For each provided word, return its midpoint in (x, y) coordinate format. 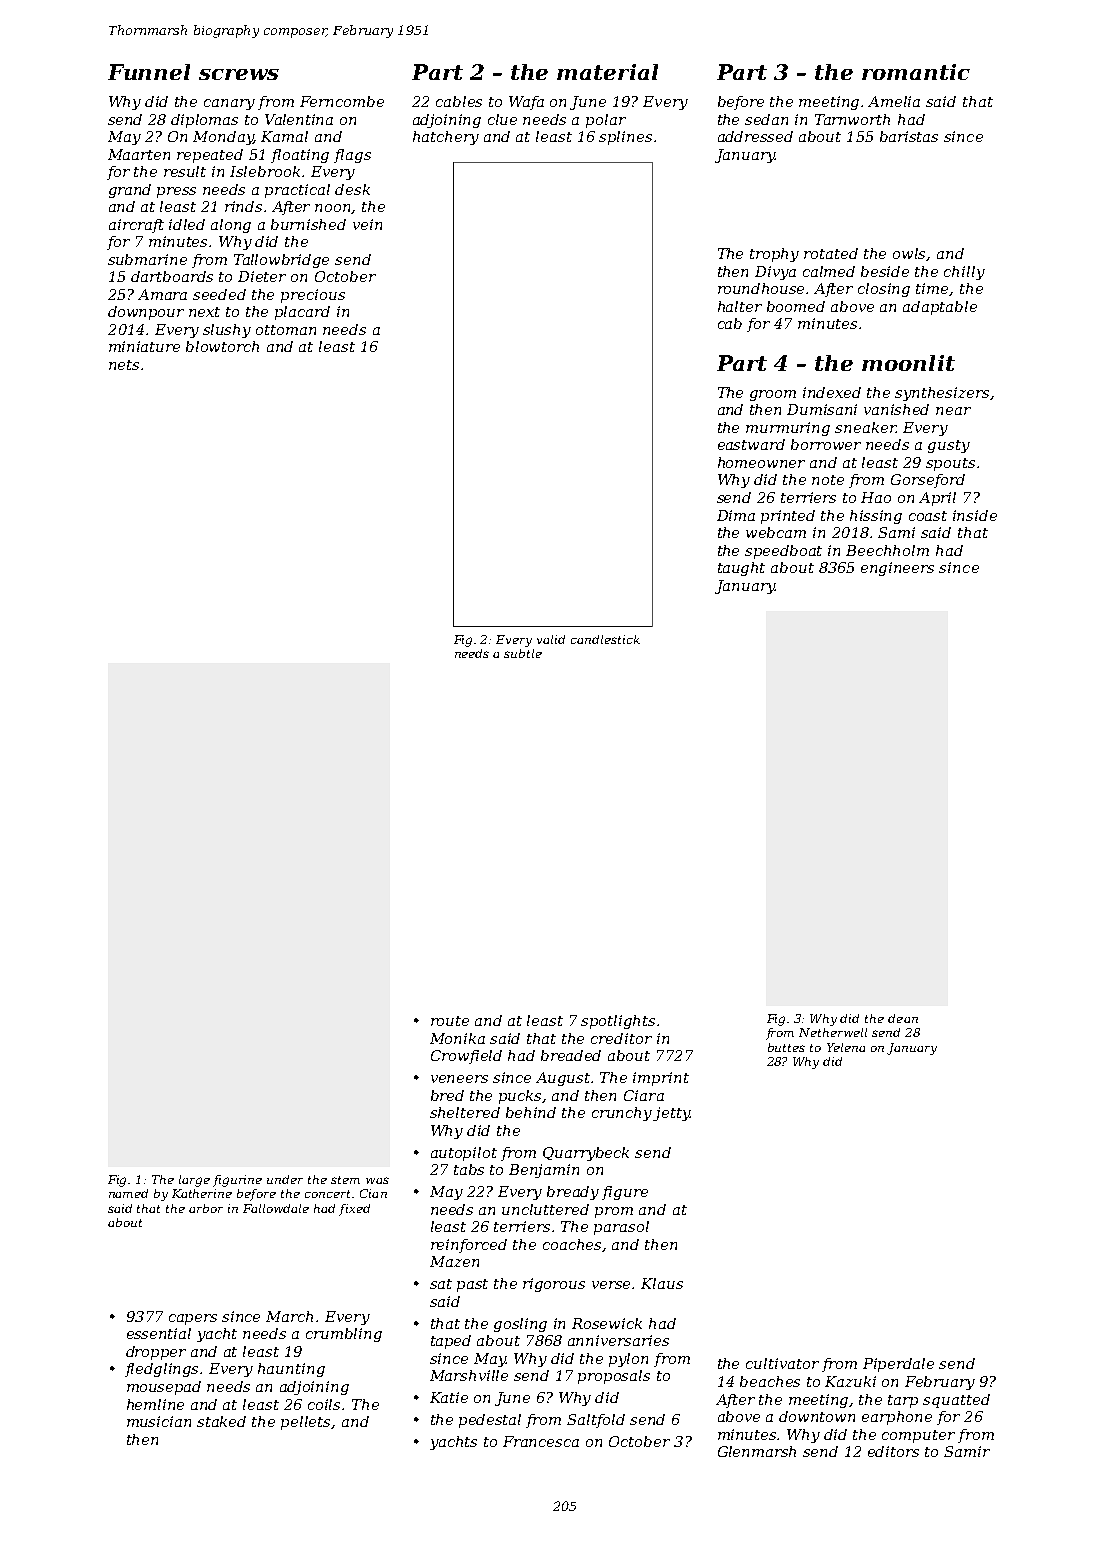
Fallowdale (276, 1208)
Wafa (526, 103)
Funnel (149, 72)
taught (741, 569)
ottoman (286, 330)
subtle (523, 653)
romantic (916, 72)
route (450, 1021)
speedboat (783, 552)
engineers (897, 569)
